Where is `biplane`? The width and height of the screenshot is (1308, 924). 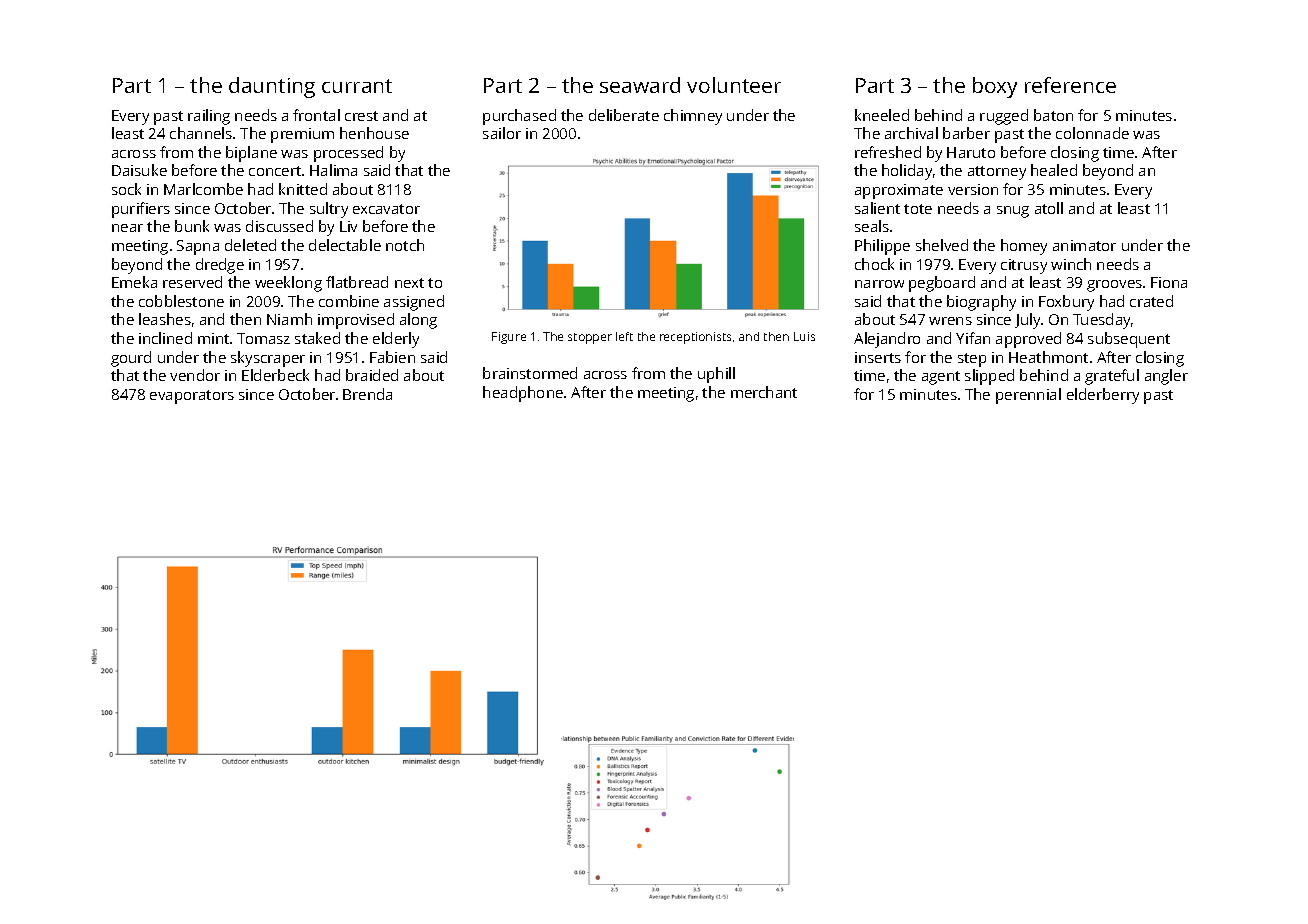
biplane is located at coordinates (251, 154).
